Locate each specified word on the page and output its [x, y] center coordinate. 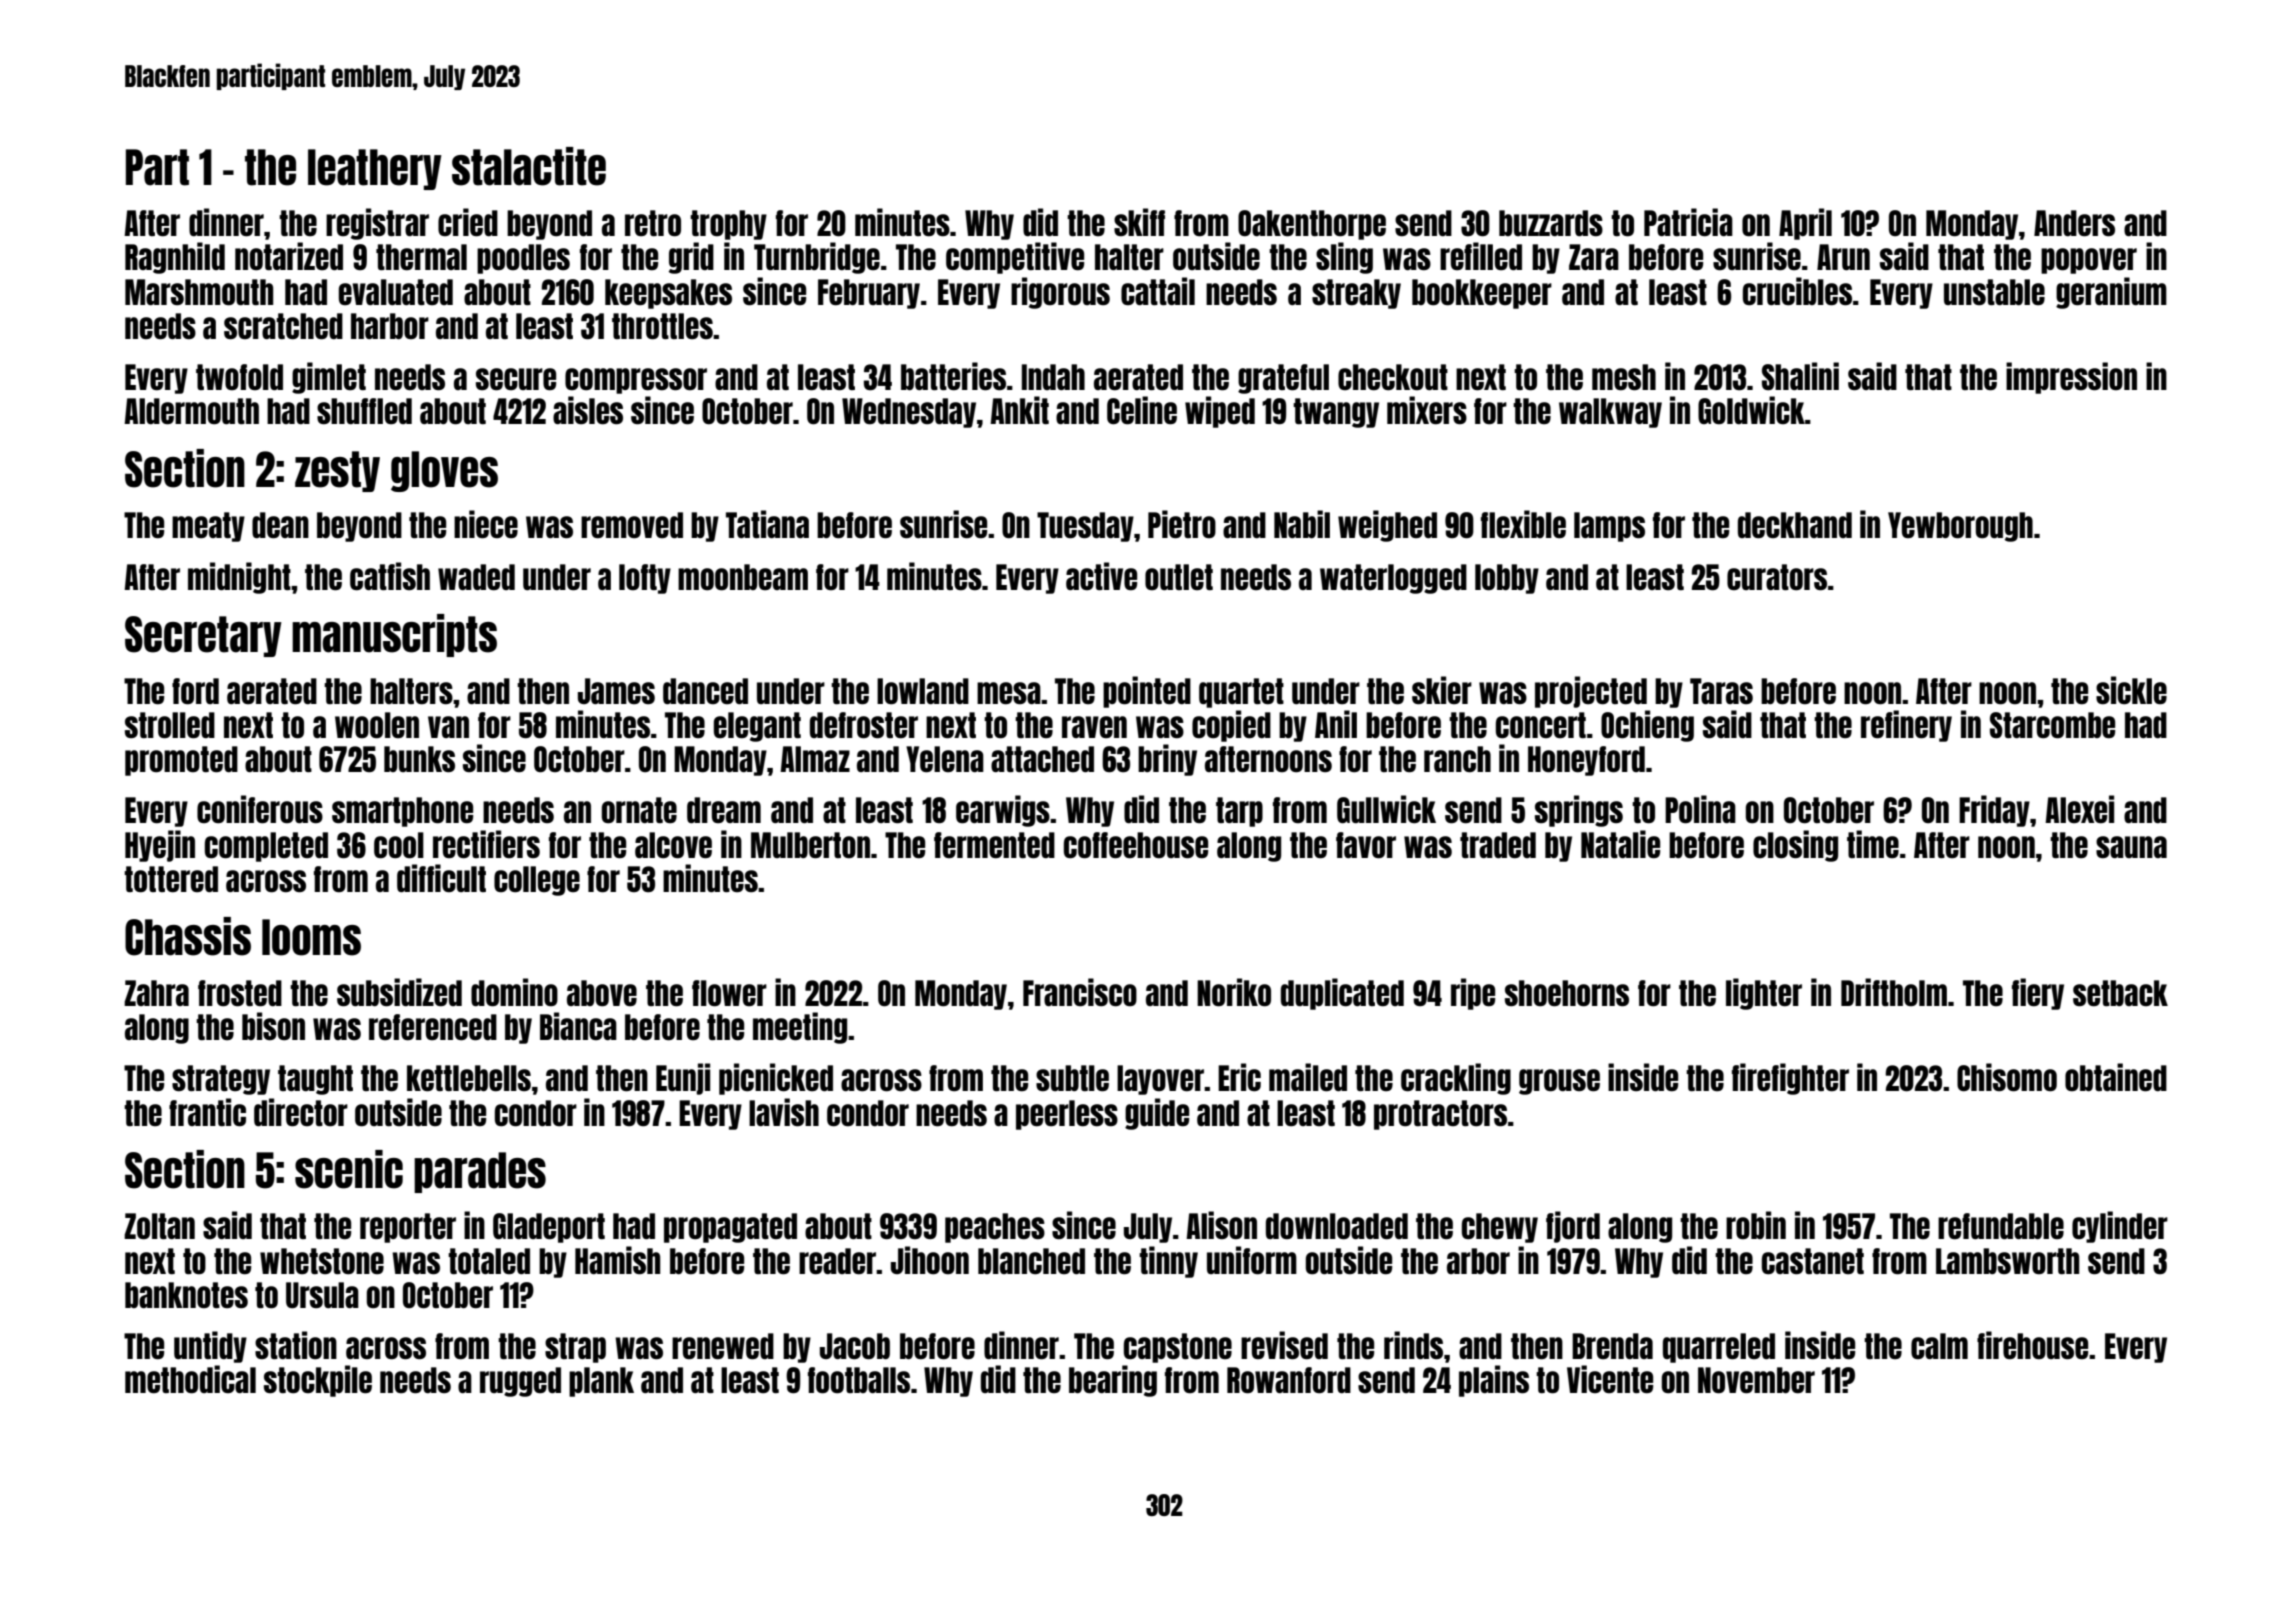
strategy [221, 1080]
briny [1167, 760]
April [1805, 224]
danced [705, 691]
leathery [375, 169]
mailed [1308, 1077]
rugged [520, 1382]
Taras [1721, 691]
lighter [1764, 994]
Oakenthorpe [1312, 225]
